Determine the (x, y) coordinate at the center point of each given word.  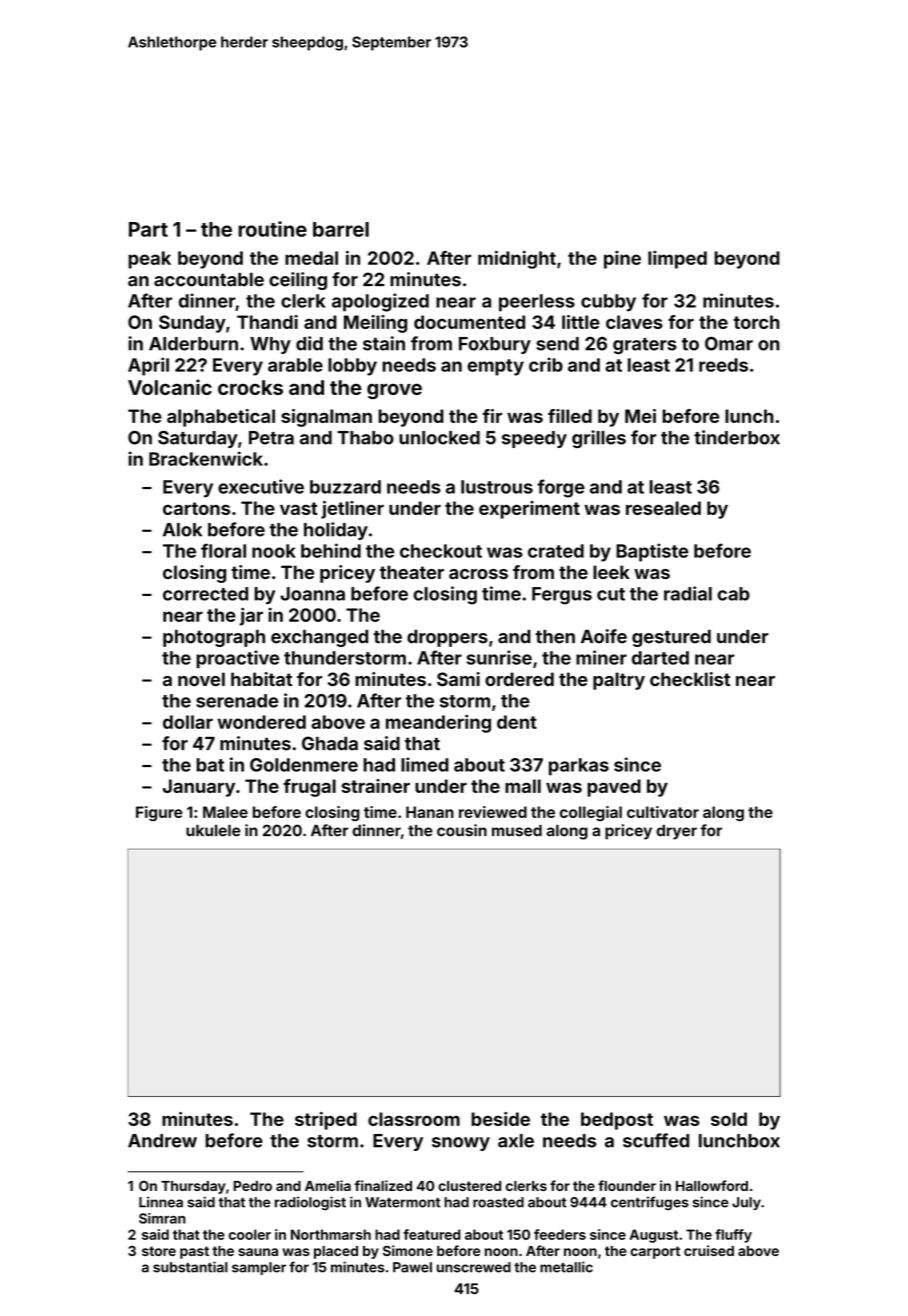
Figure (159, 813)
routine (272, 229)
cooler (250, 1234)
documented (469, 322)
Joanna (312, 594)
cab (733, 594)
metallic (566, 1267)
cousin (462, 830)
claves (634, 322)
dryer (676, 832)
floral (223, 550)
